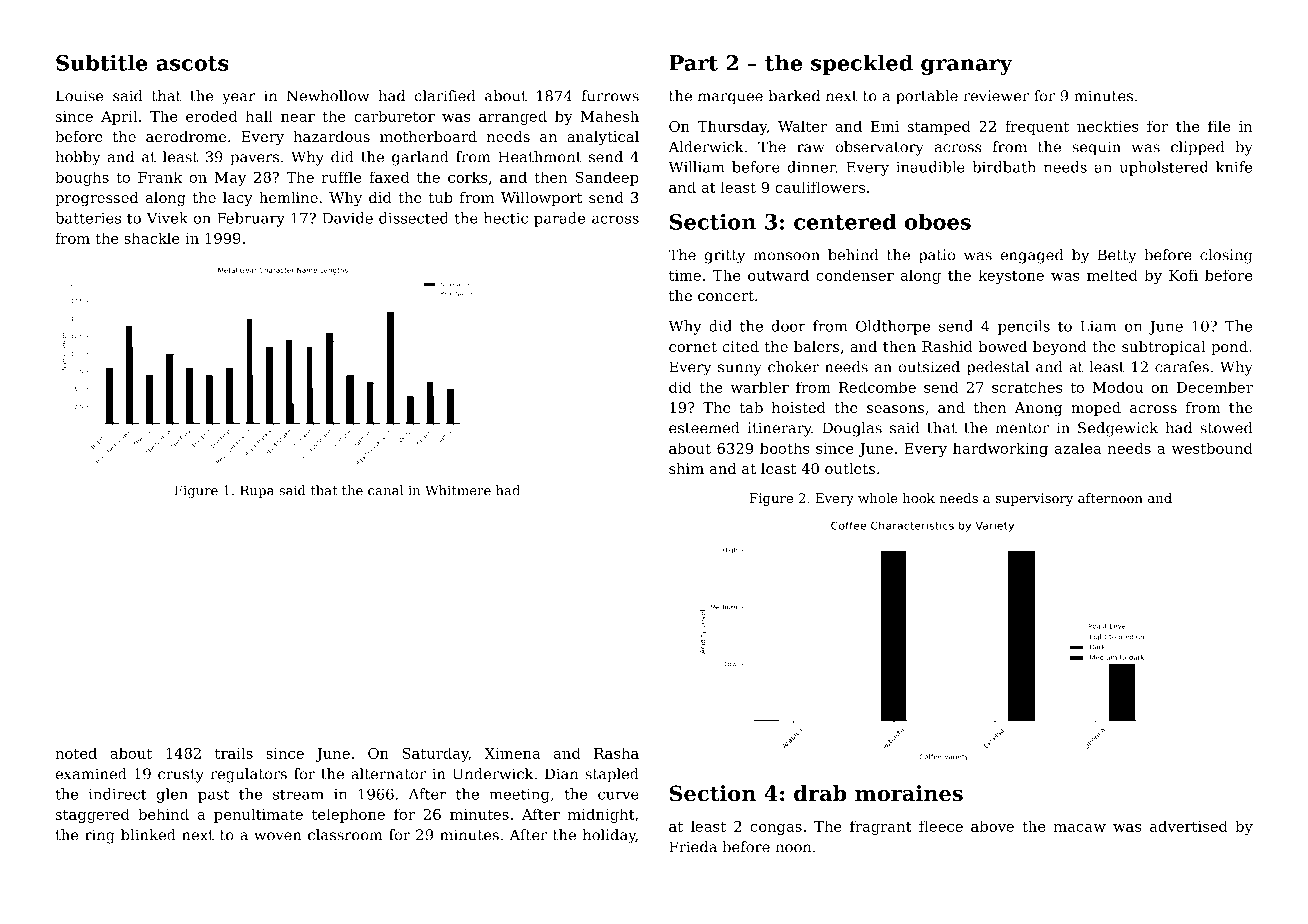 Image resolution: width=1308 pixels, height=924 pixels. I want to click on noted, so click(76, 753).
